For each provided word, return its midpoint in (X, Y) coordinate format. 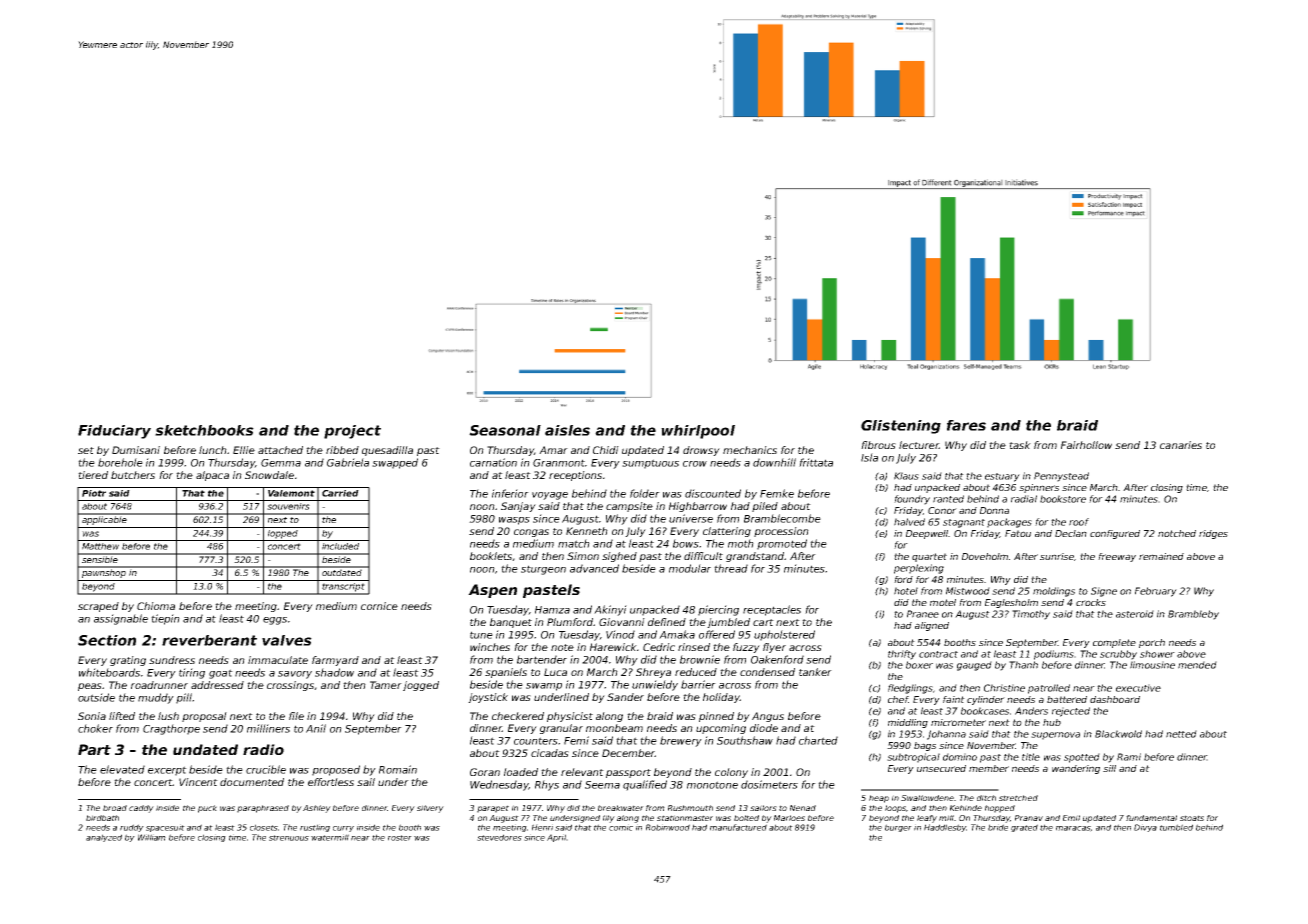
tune (481, 635)
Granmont (559, 463)
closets (264, 827)
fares (966, 425)
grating (128, 661)
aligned (932, 626)
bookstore (1063, 499)
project (352, 432)
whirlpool (698, 432)
